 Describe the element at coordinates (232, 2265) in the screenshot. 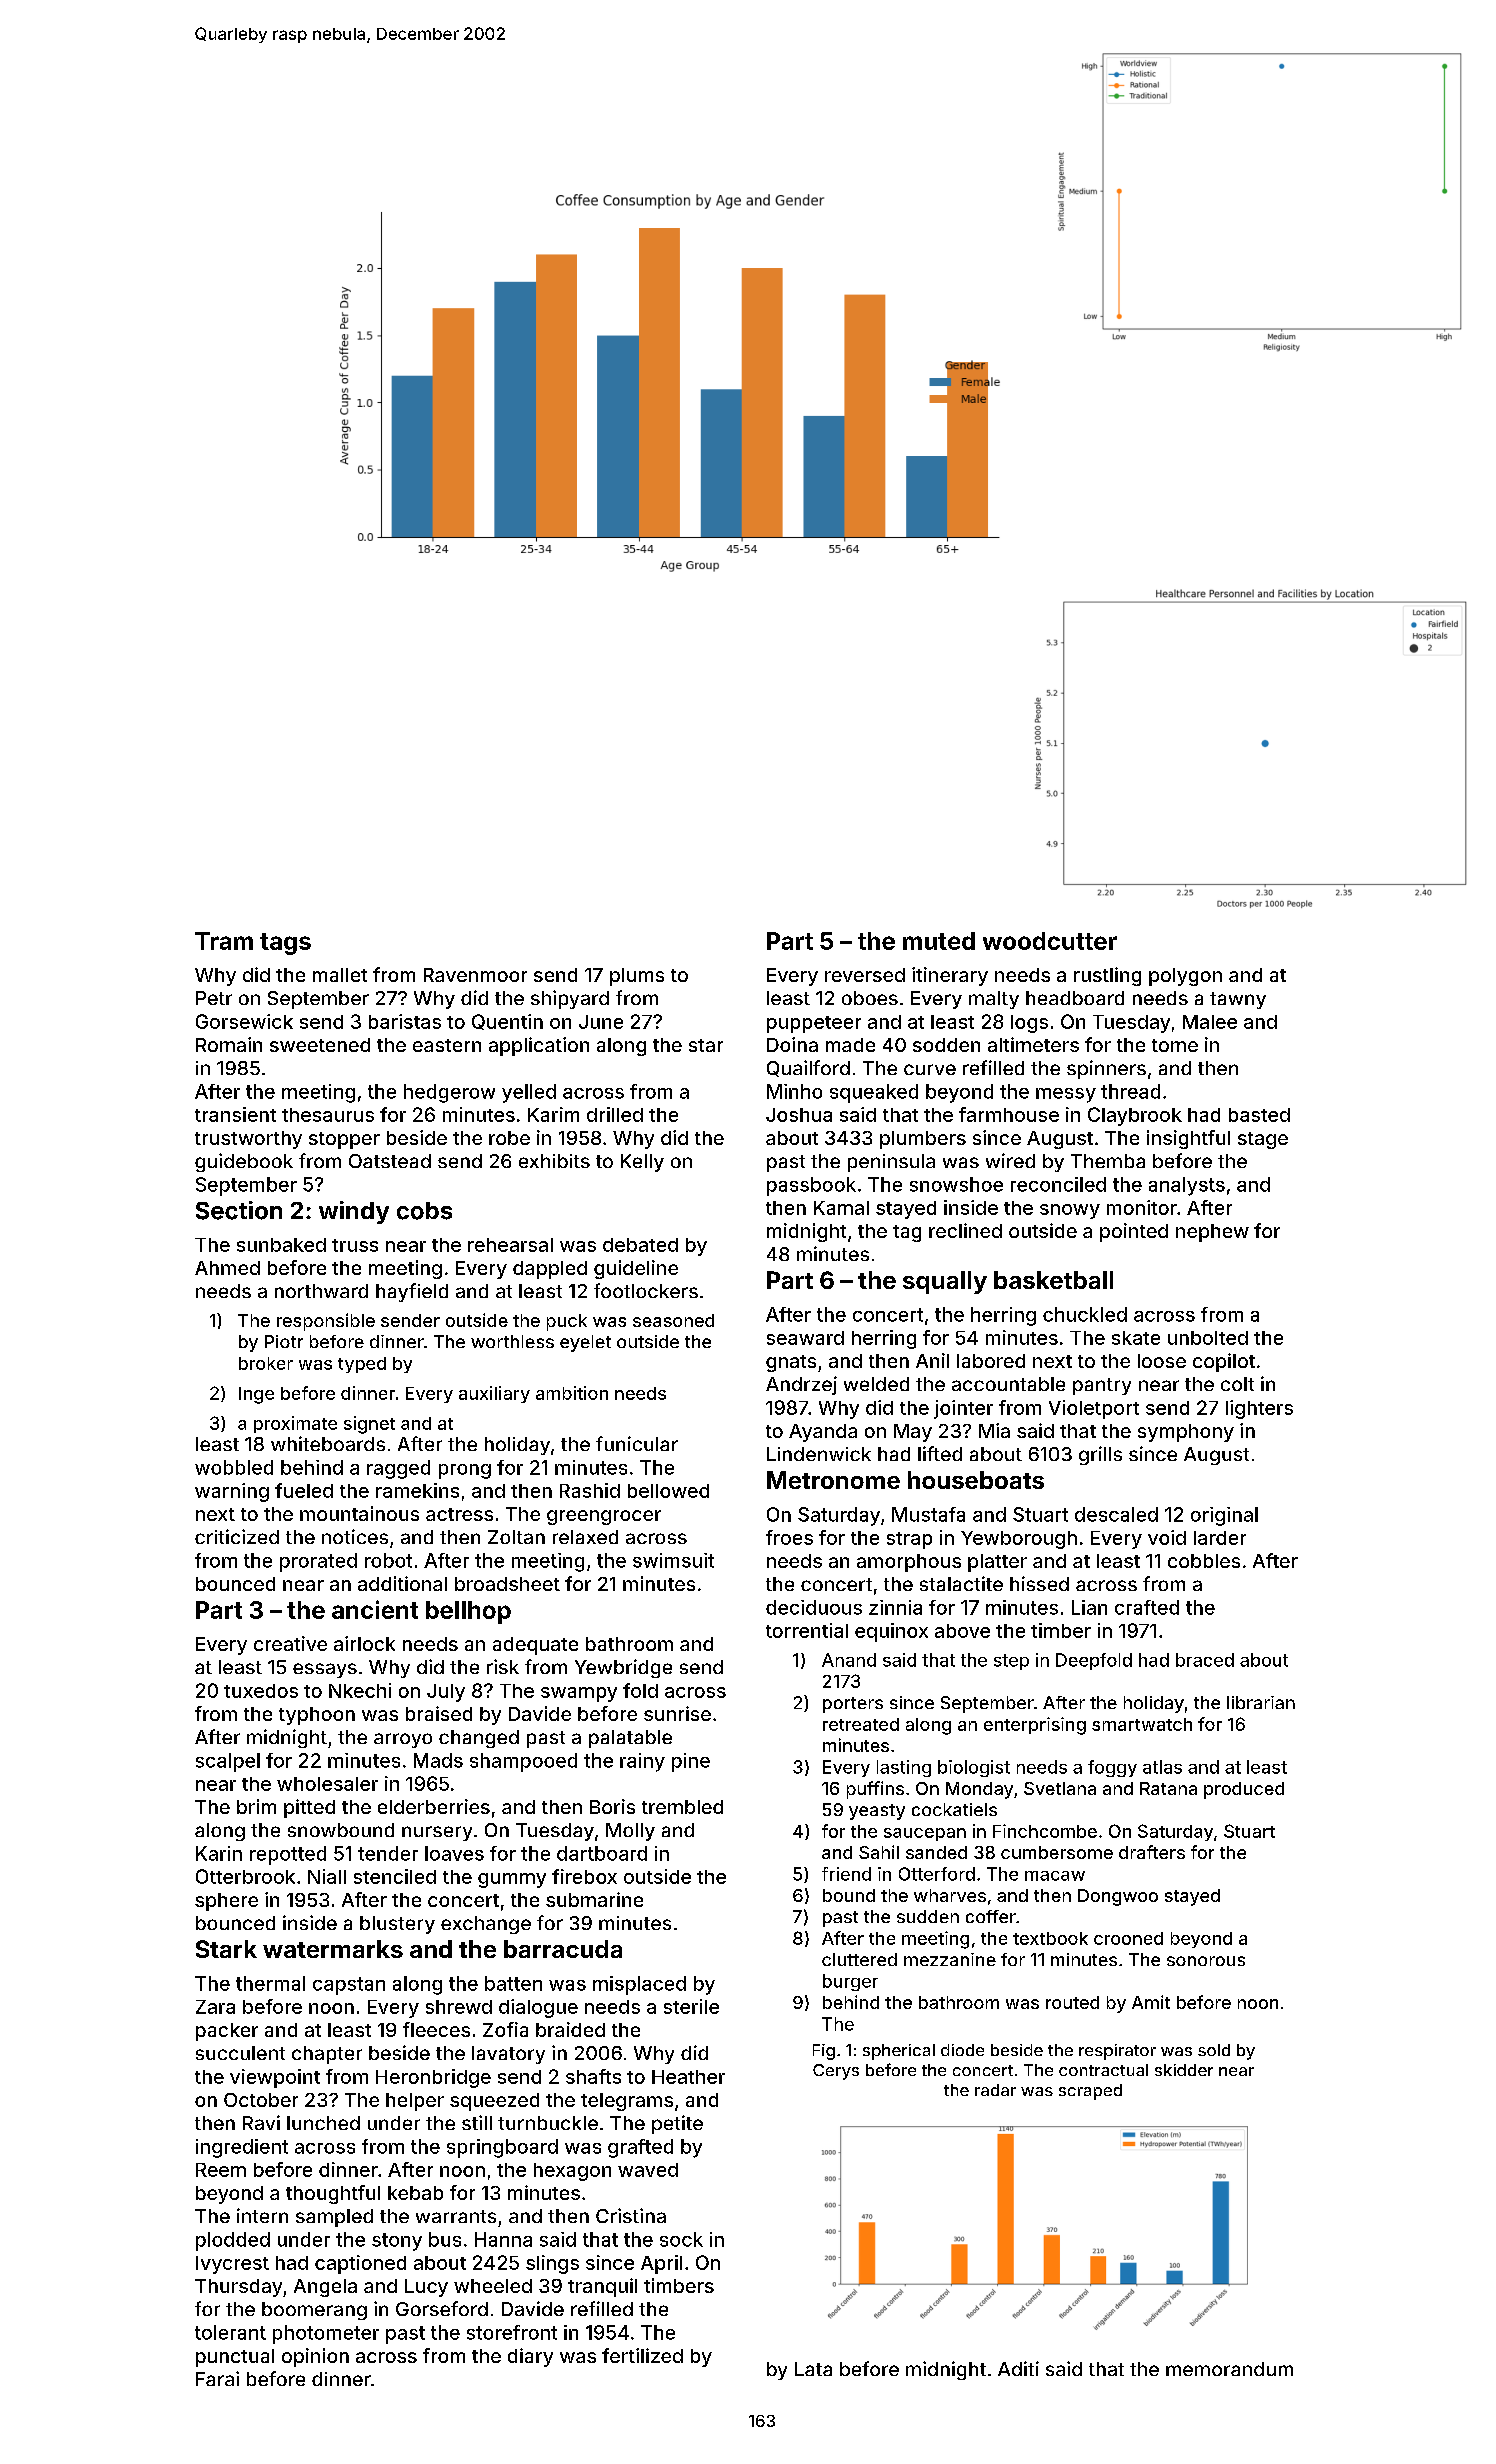

I see `Ivycrest` at that location.
